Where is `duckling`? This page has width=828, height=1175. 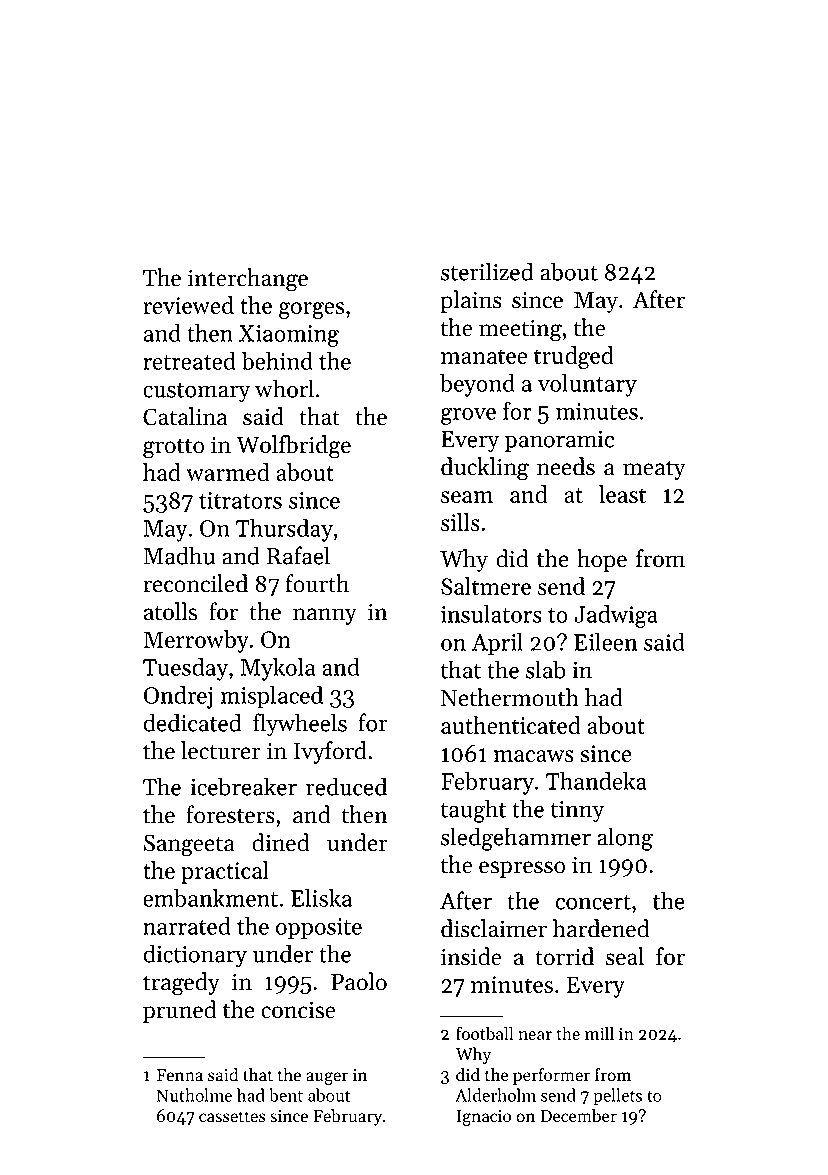
duckling is located at coordinates (485, 469).
